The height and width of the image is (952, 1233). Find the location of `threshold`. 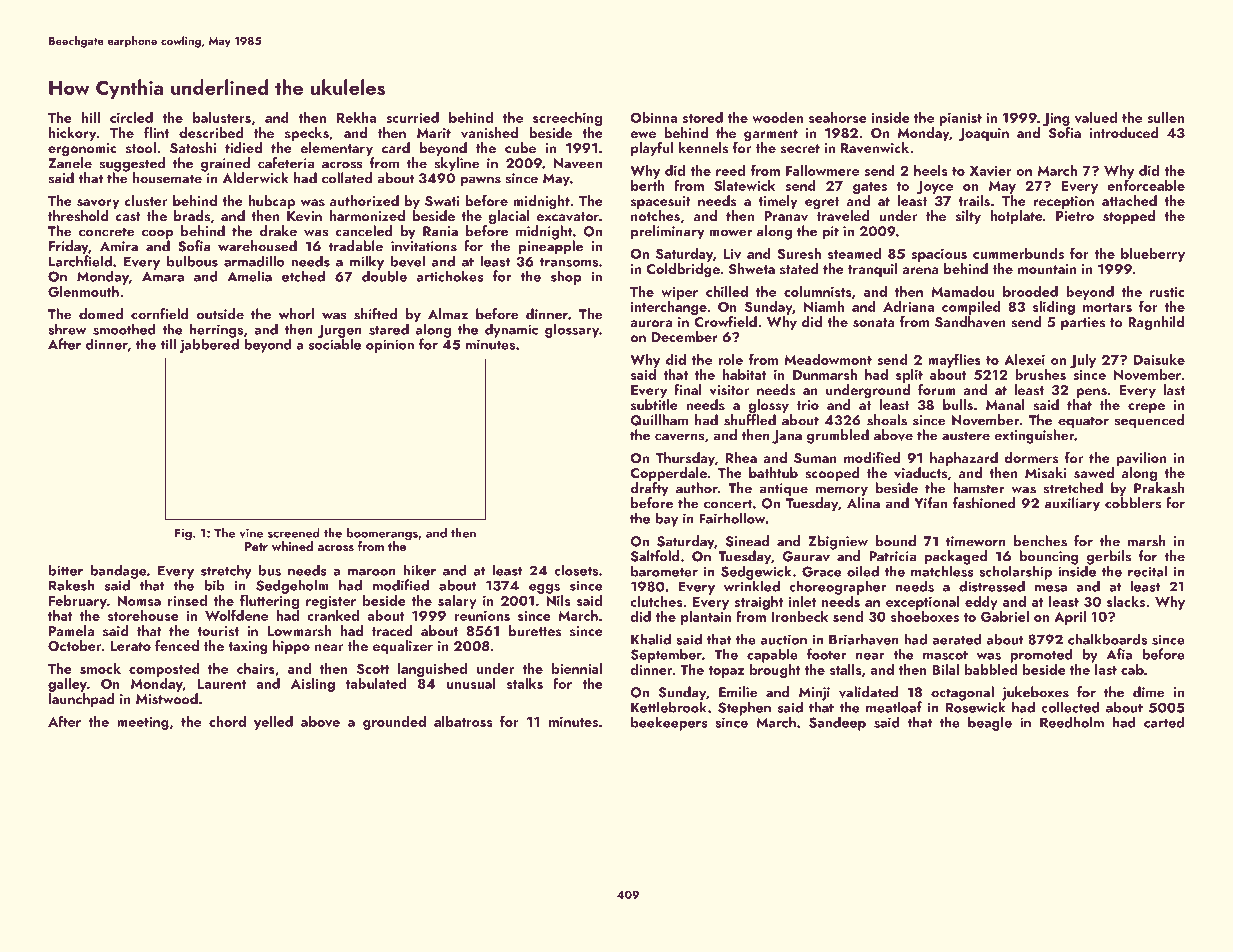

threshold is located at coordinates (78, 216).
